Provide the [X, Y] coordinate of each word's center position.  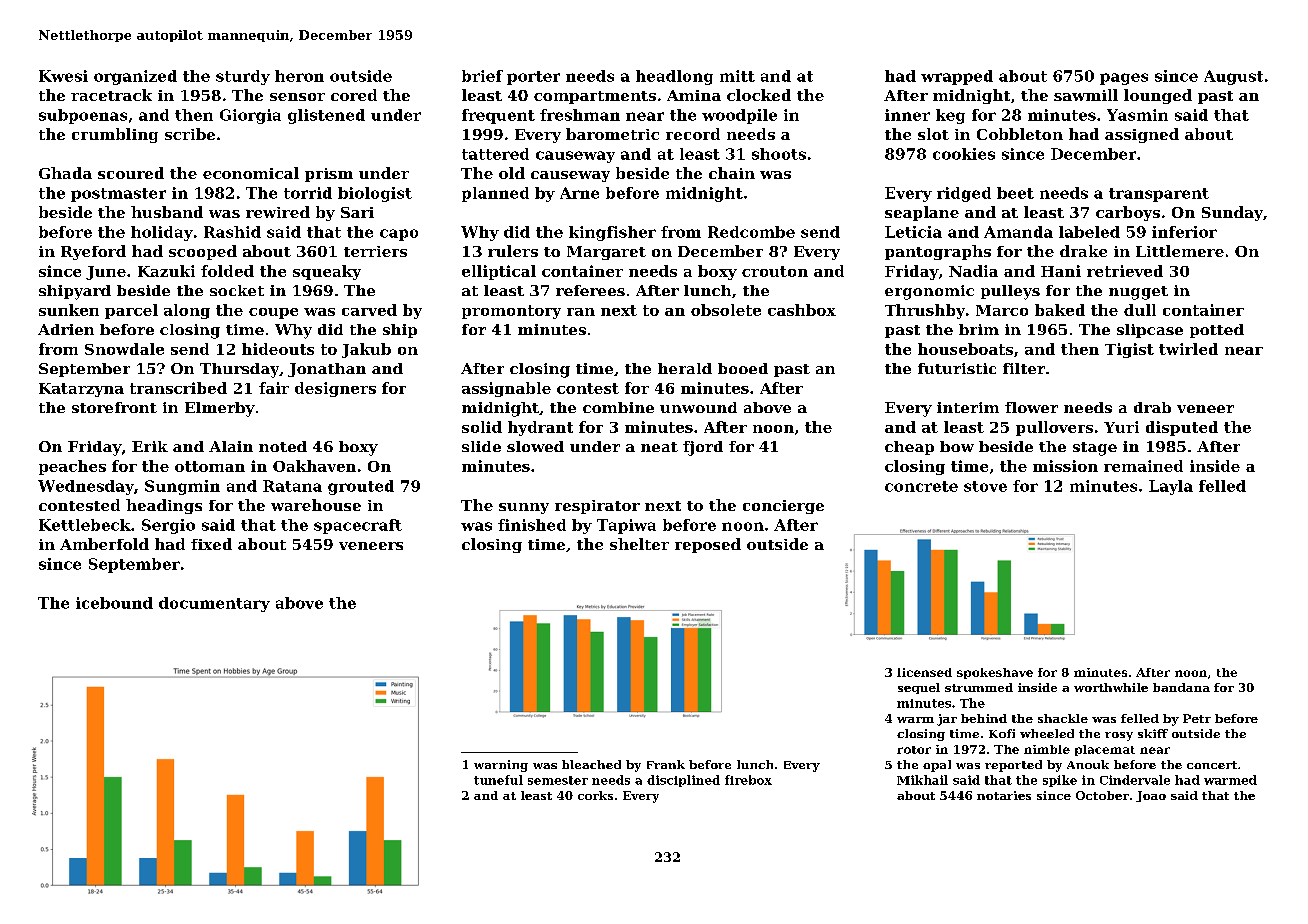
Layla [1171, 487]
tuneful [498, 780]
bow [957, 446]
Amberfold [104, 544]
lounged [1158, 96]
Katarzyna [81, 390]
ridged [964, 194]
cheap [909, 448]
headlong [674, 77]
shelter [639, 544]
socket [237, 290]
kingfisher [612, 233]
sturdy [243, 77]
